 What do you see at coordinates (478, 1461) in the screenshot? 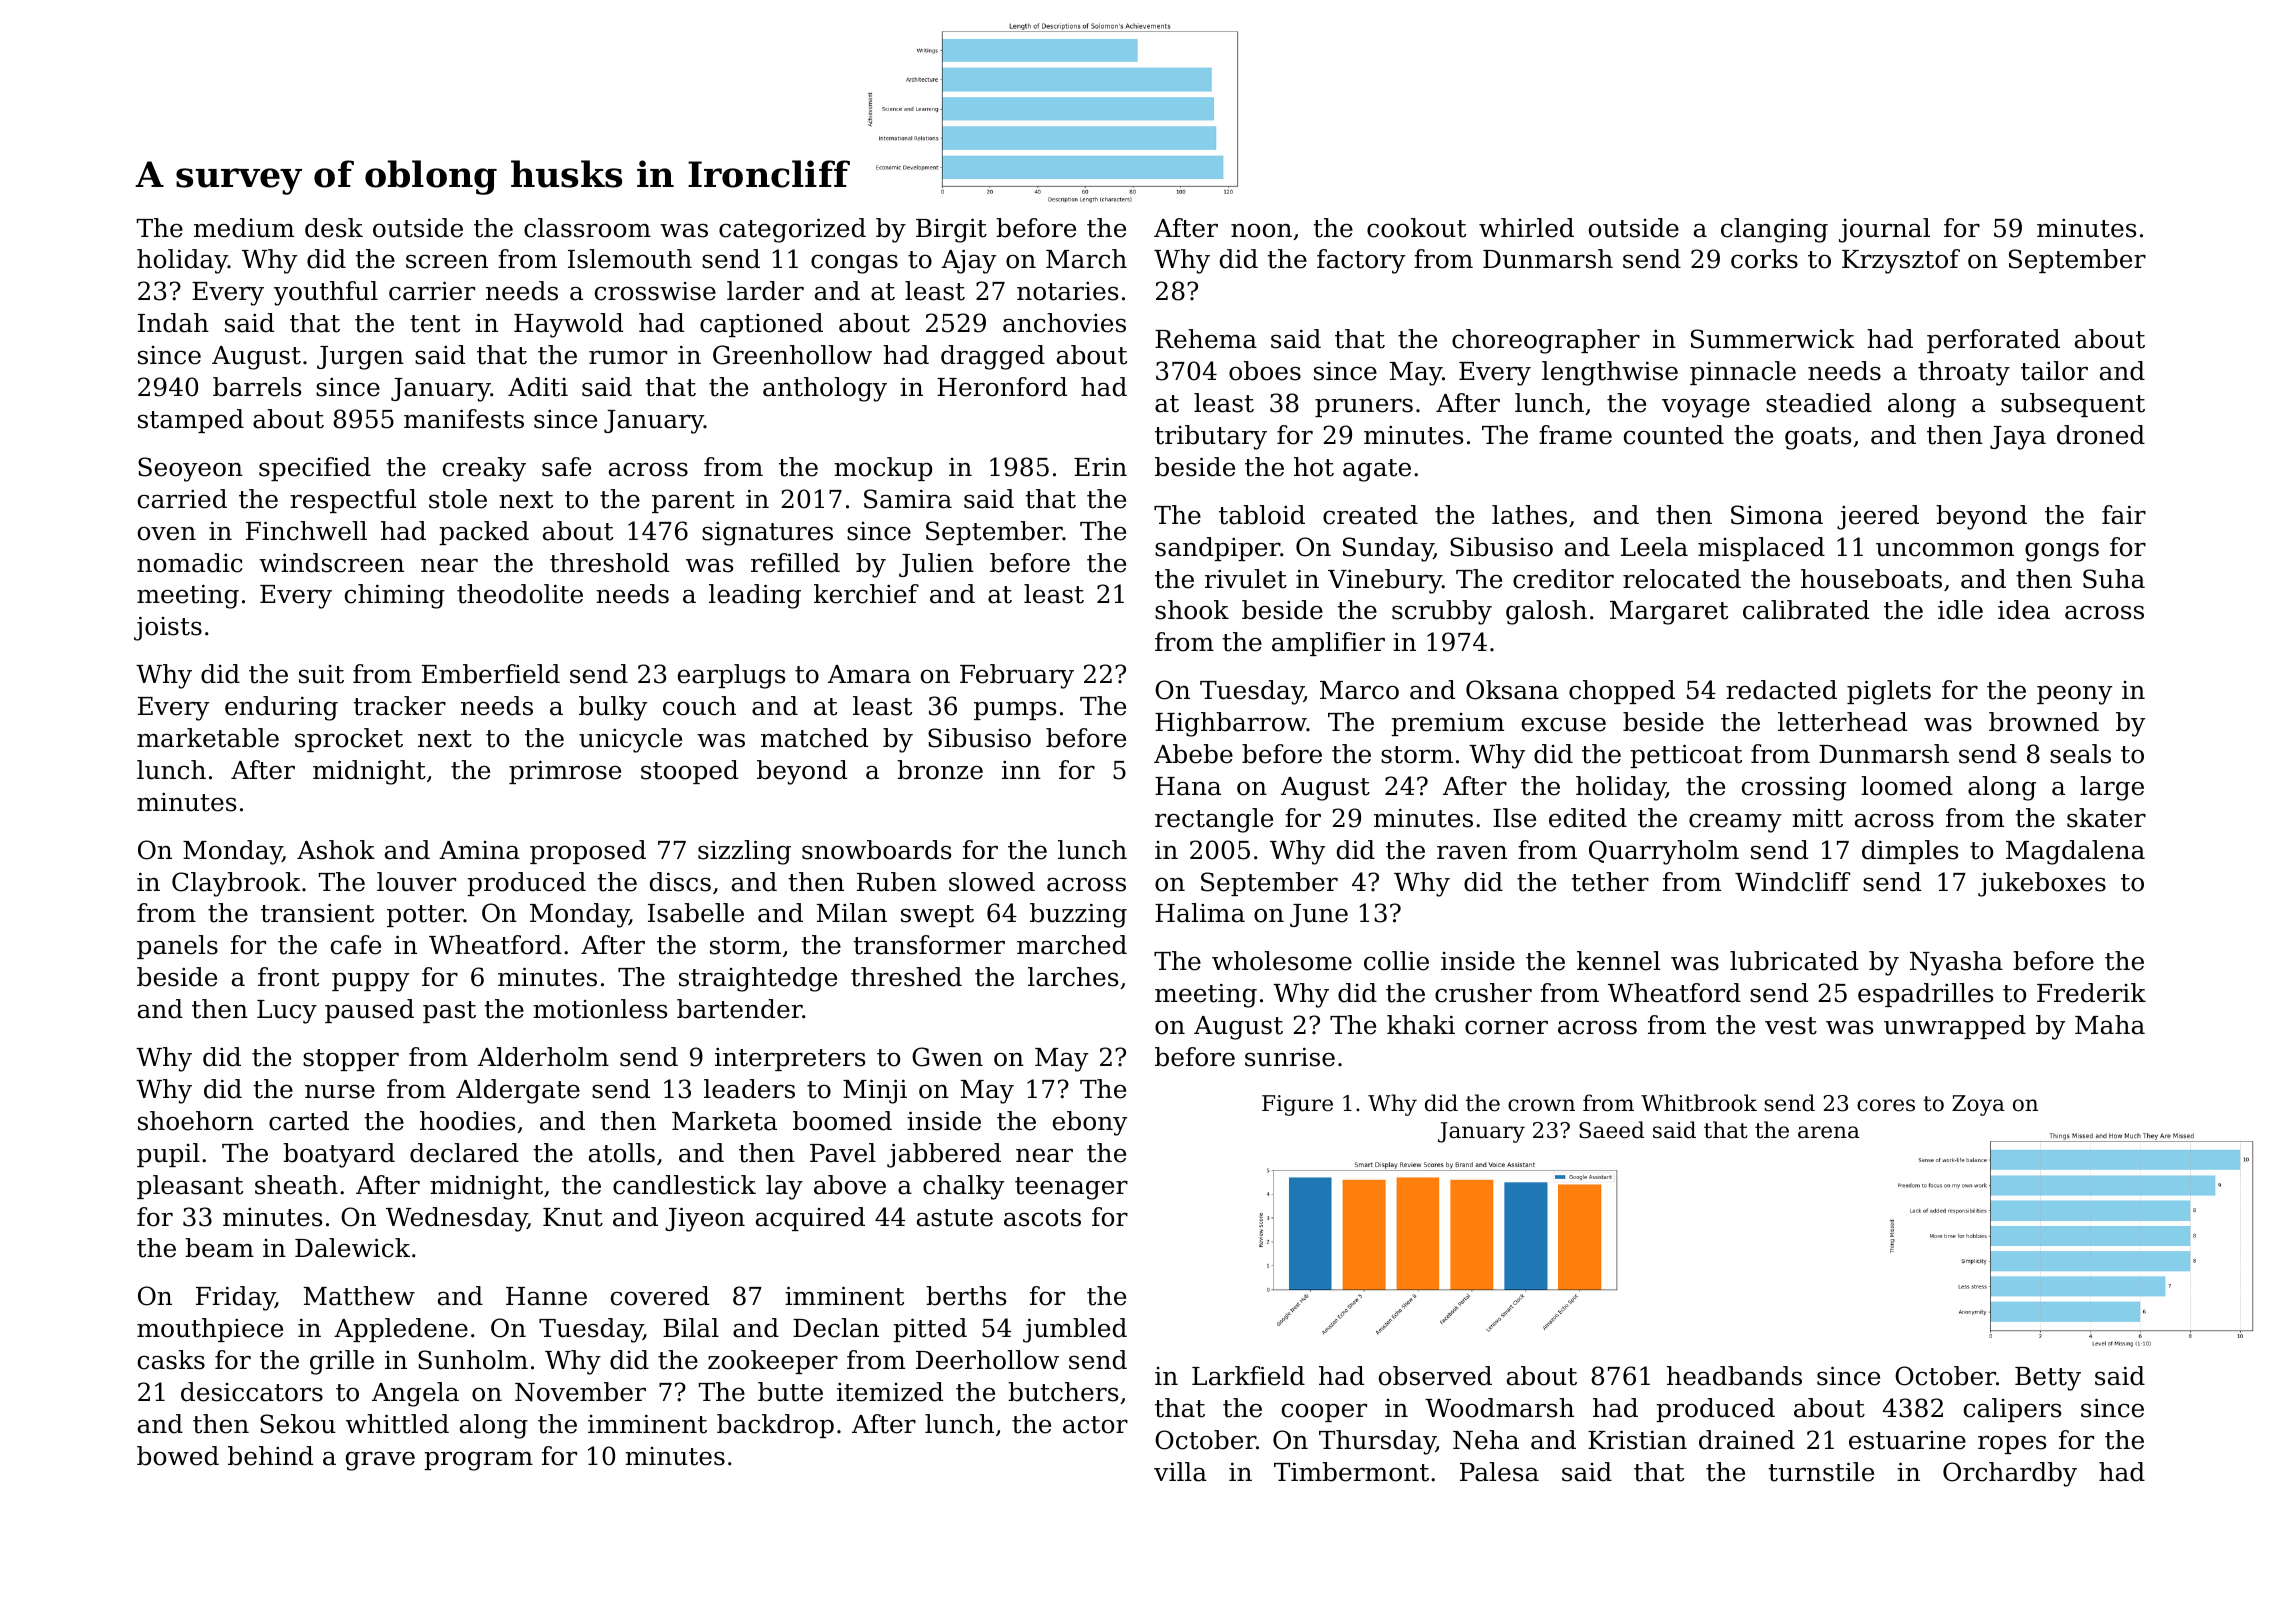
I see `program` at bounding box center [478, 1461].
